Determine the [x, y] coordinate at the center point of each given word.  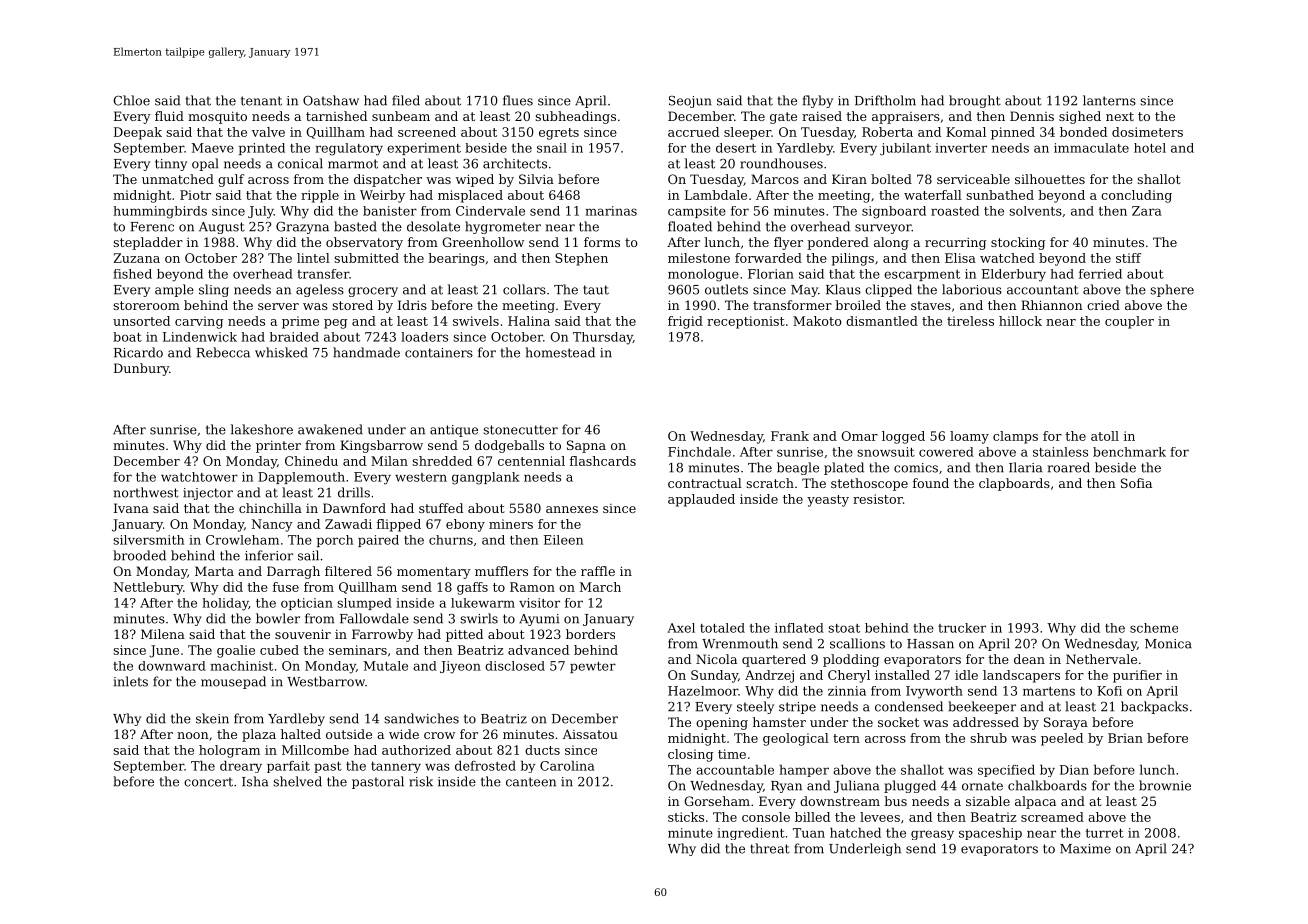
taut [596, 290]
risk [421, 781]
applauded [701, 500]
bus [896, 801]
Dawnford [354, 508]
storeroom [146, 305]
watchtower [199, 477]
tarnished [336, 116]
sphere [1172, 290]
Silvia [536, 179]
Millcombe [315, 750]
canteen [531, 782]
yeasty [828, 501]
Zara [1147, 211]
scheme [1154, 628]
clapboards [1014, 484]
